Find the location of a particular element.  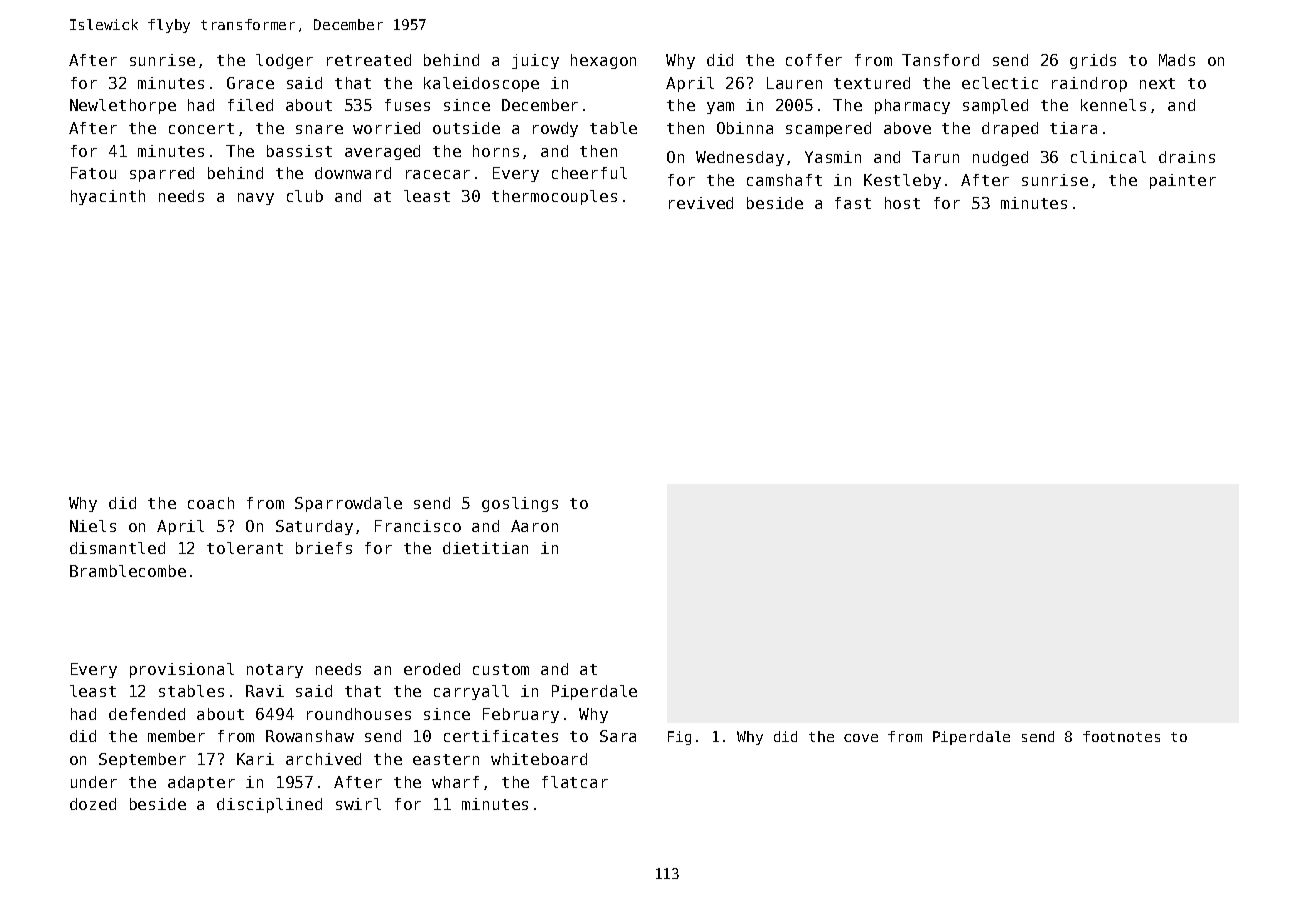

flatcar is located at coordinates (575, 782).
